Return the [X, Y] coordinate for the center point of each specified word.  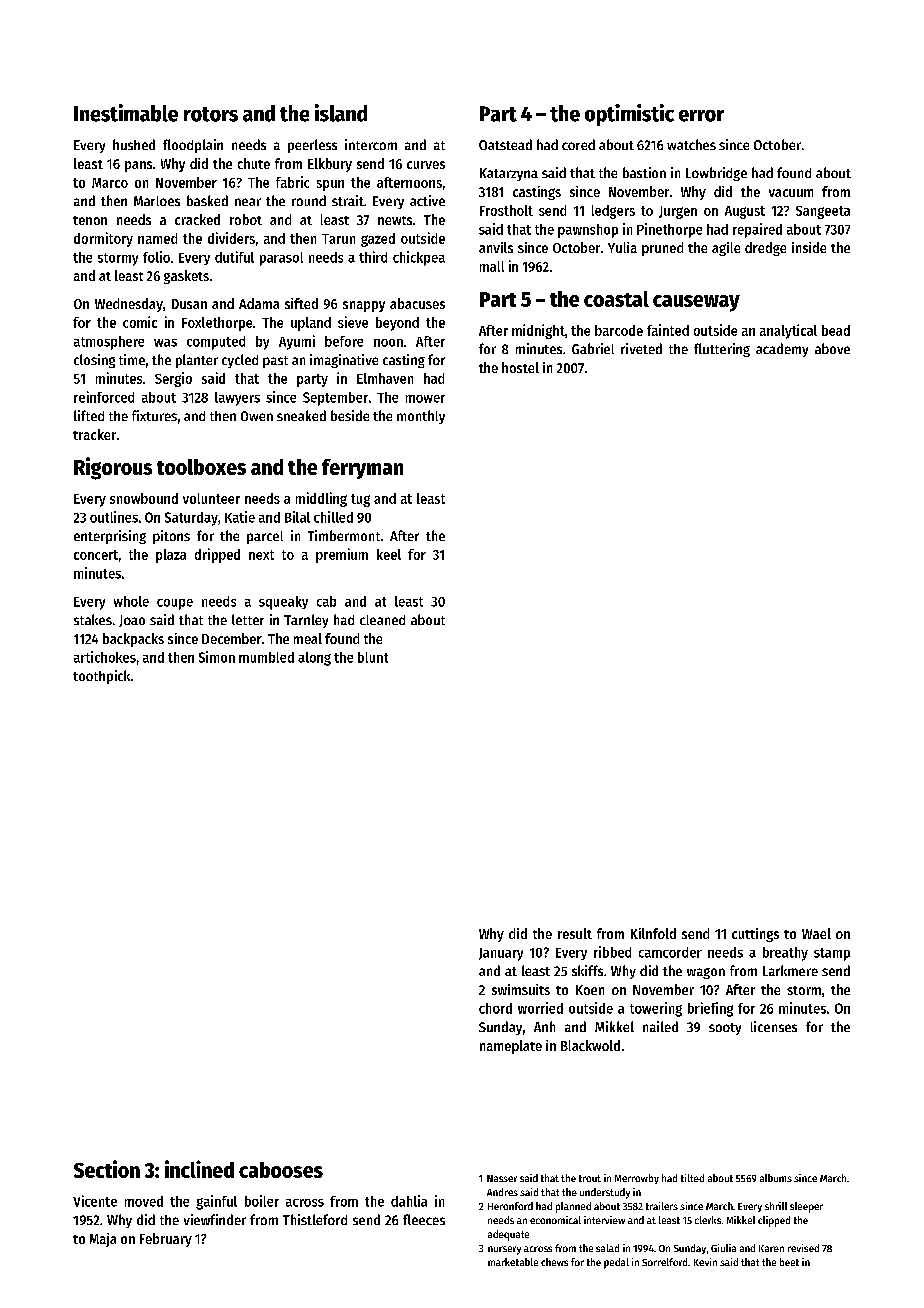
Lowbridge [716, 174]
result [575, 933]
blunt [373, 657]
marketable [513, 1262]
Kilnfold [653, 933]
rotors [211, 114]
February [166, 1240]
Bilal [297, 517]
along [314, 659]
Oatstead [505, 144]
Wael [816, 933]
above [832, 348]
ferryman [362, 469]
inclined [199, 1169]
